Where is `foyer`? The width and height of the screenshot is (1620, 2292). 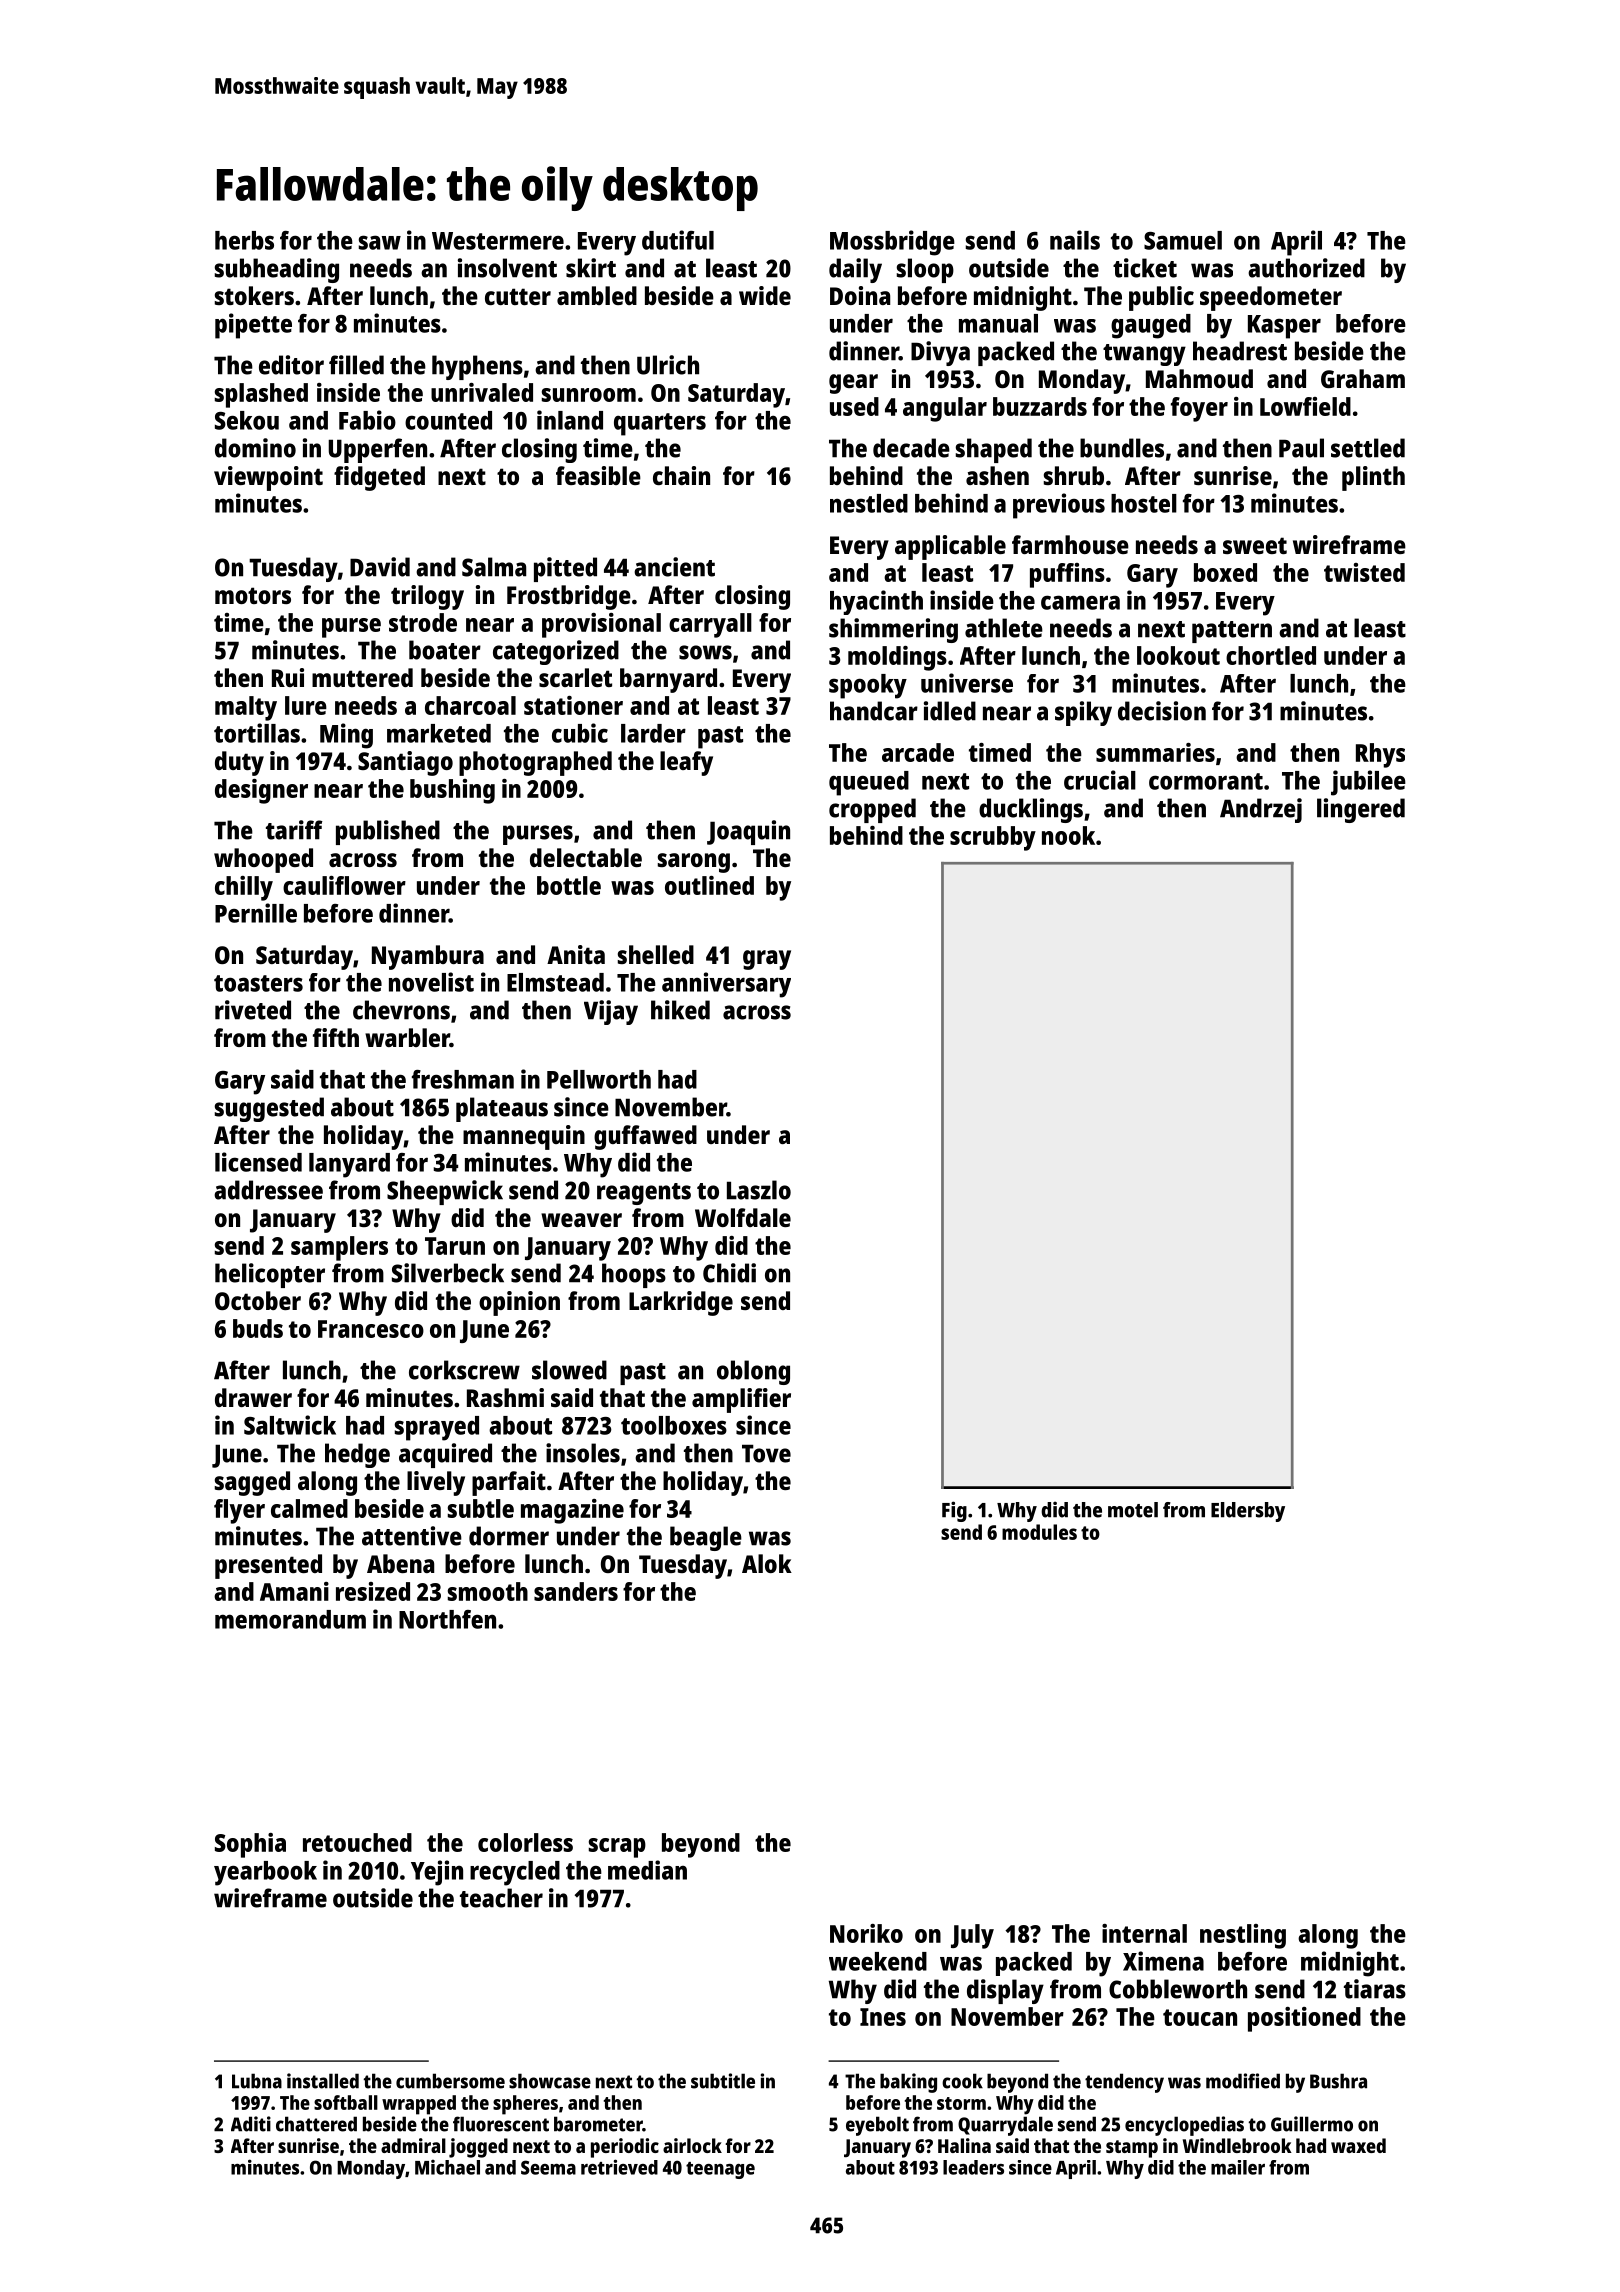 foyer is located at coordinates (1199, 409).
